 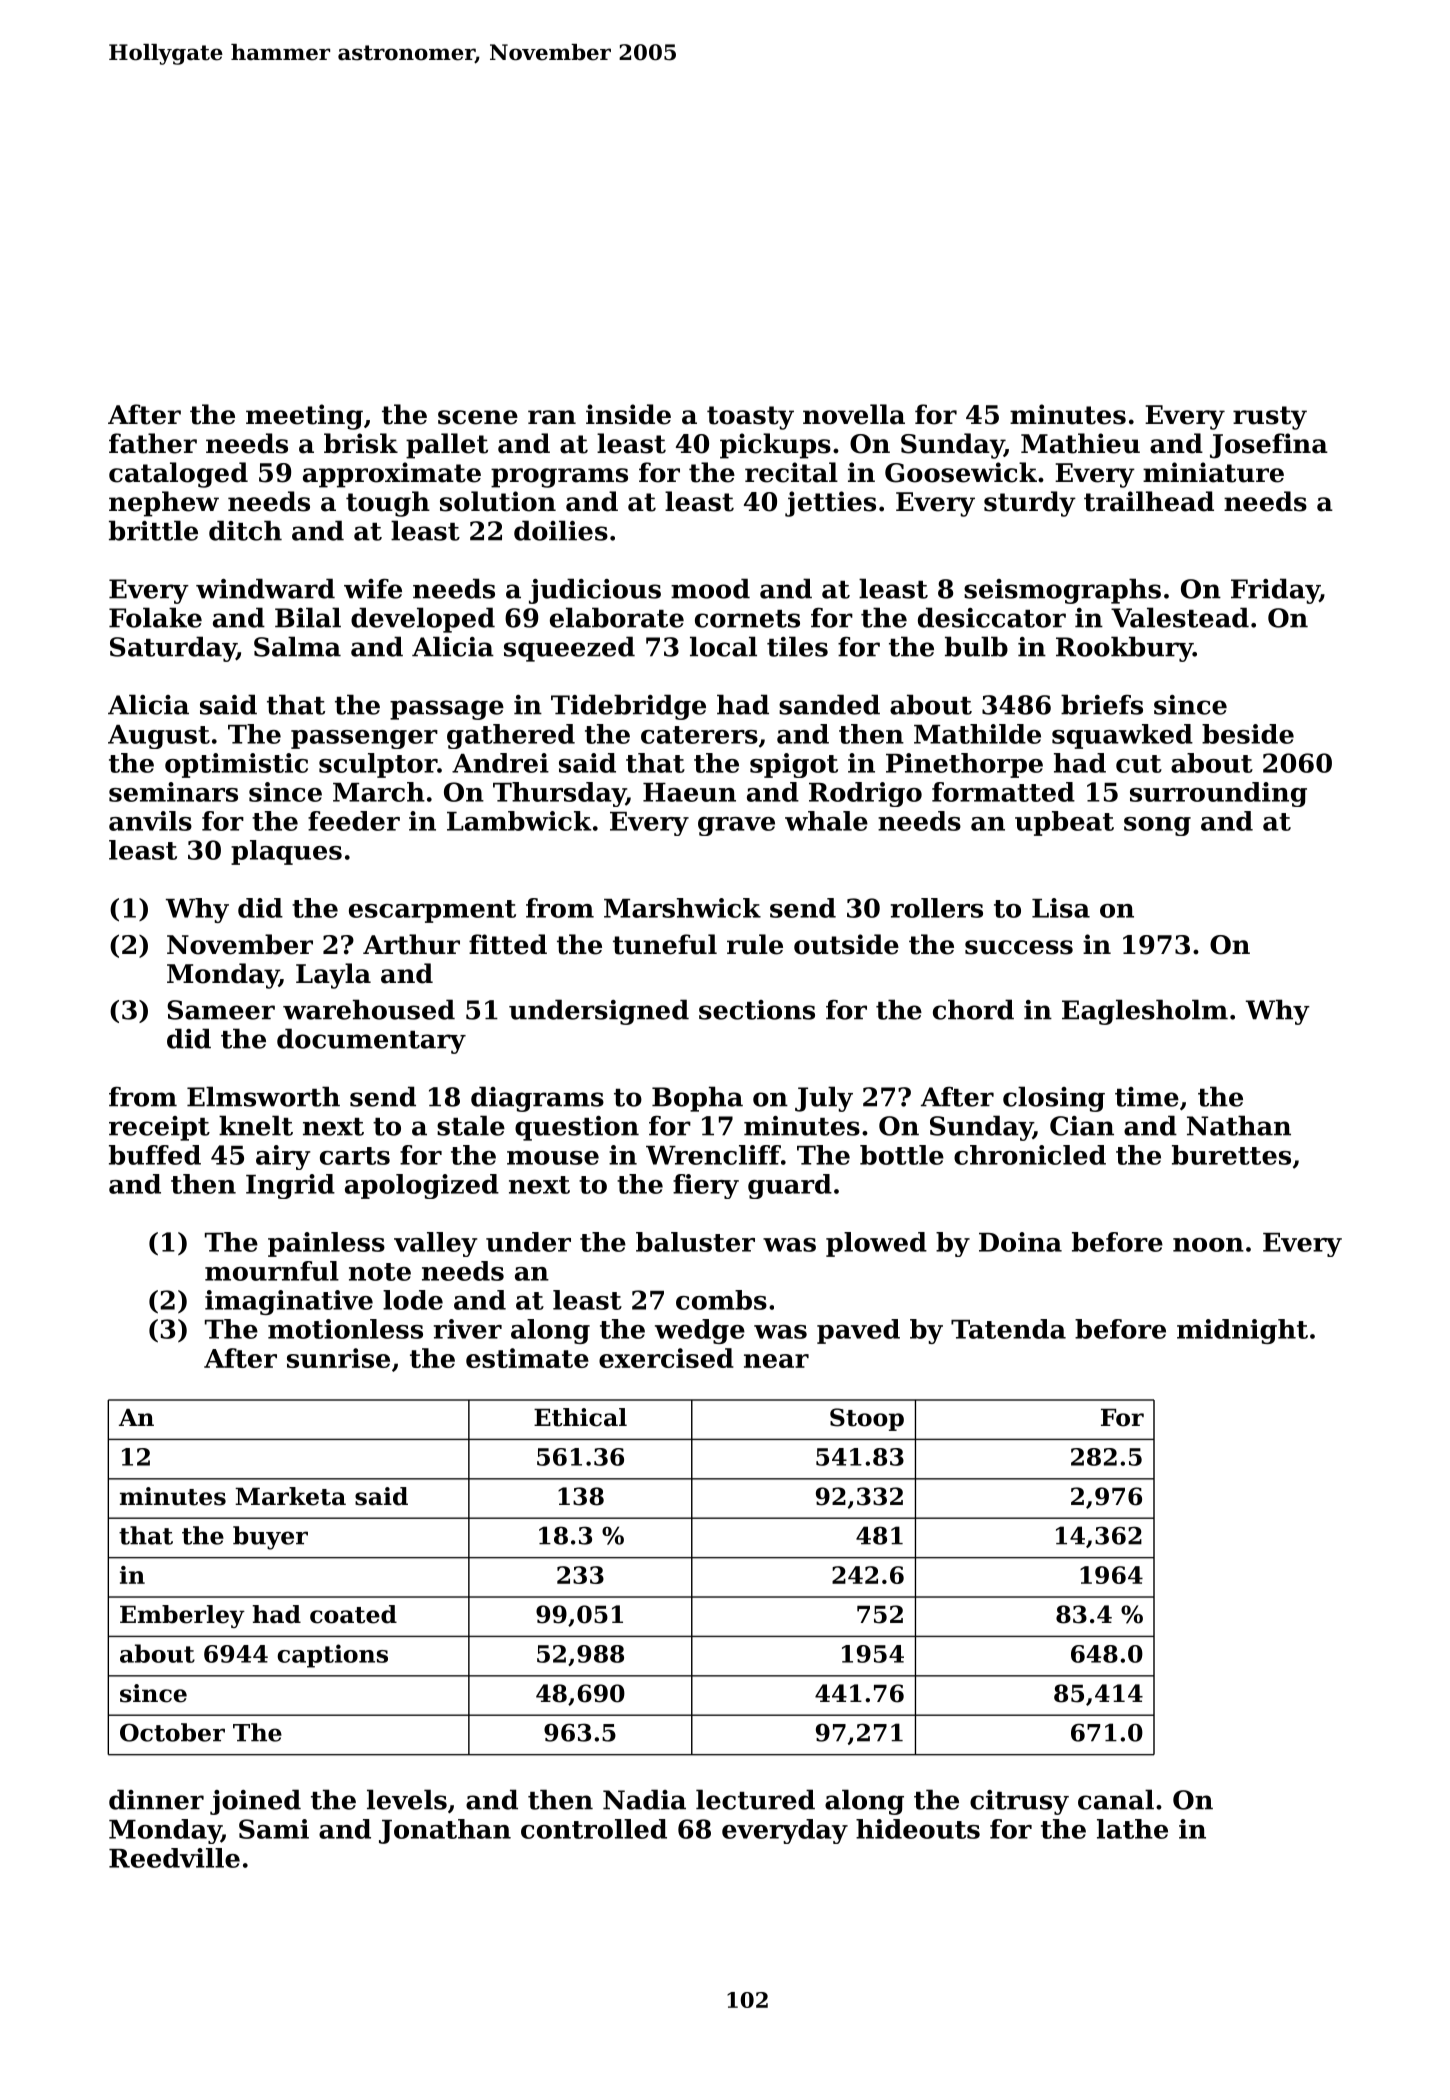 What do you see at coordinates (1019, 1802) in the screenshot?
I see `citrusy` at bounding box center [1019, 1802].
